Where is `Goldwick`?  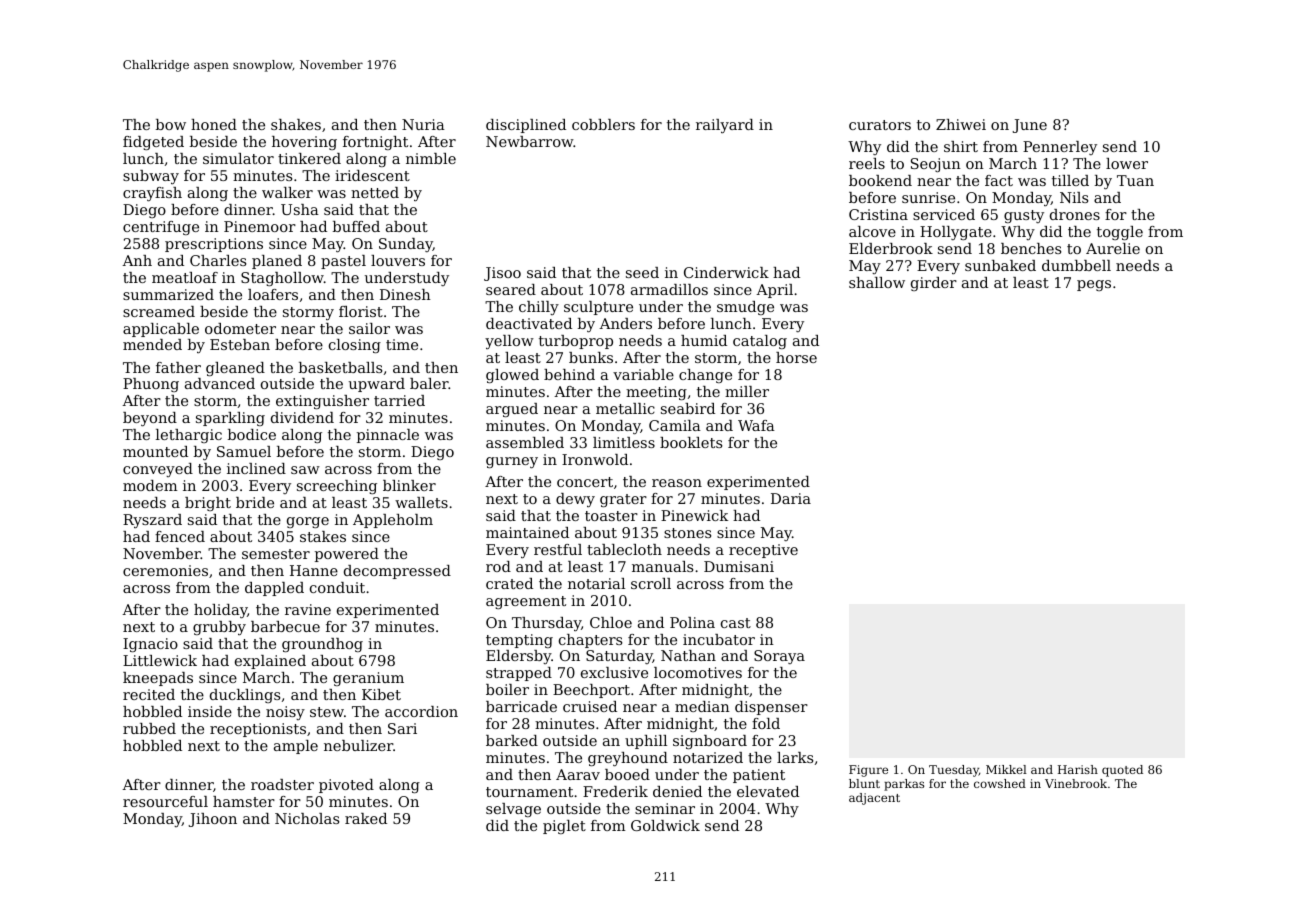
Goldwick is located at coordinates (665, 825).
